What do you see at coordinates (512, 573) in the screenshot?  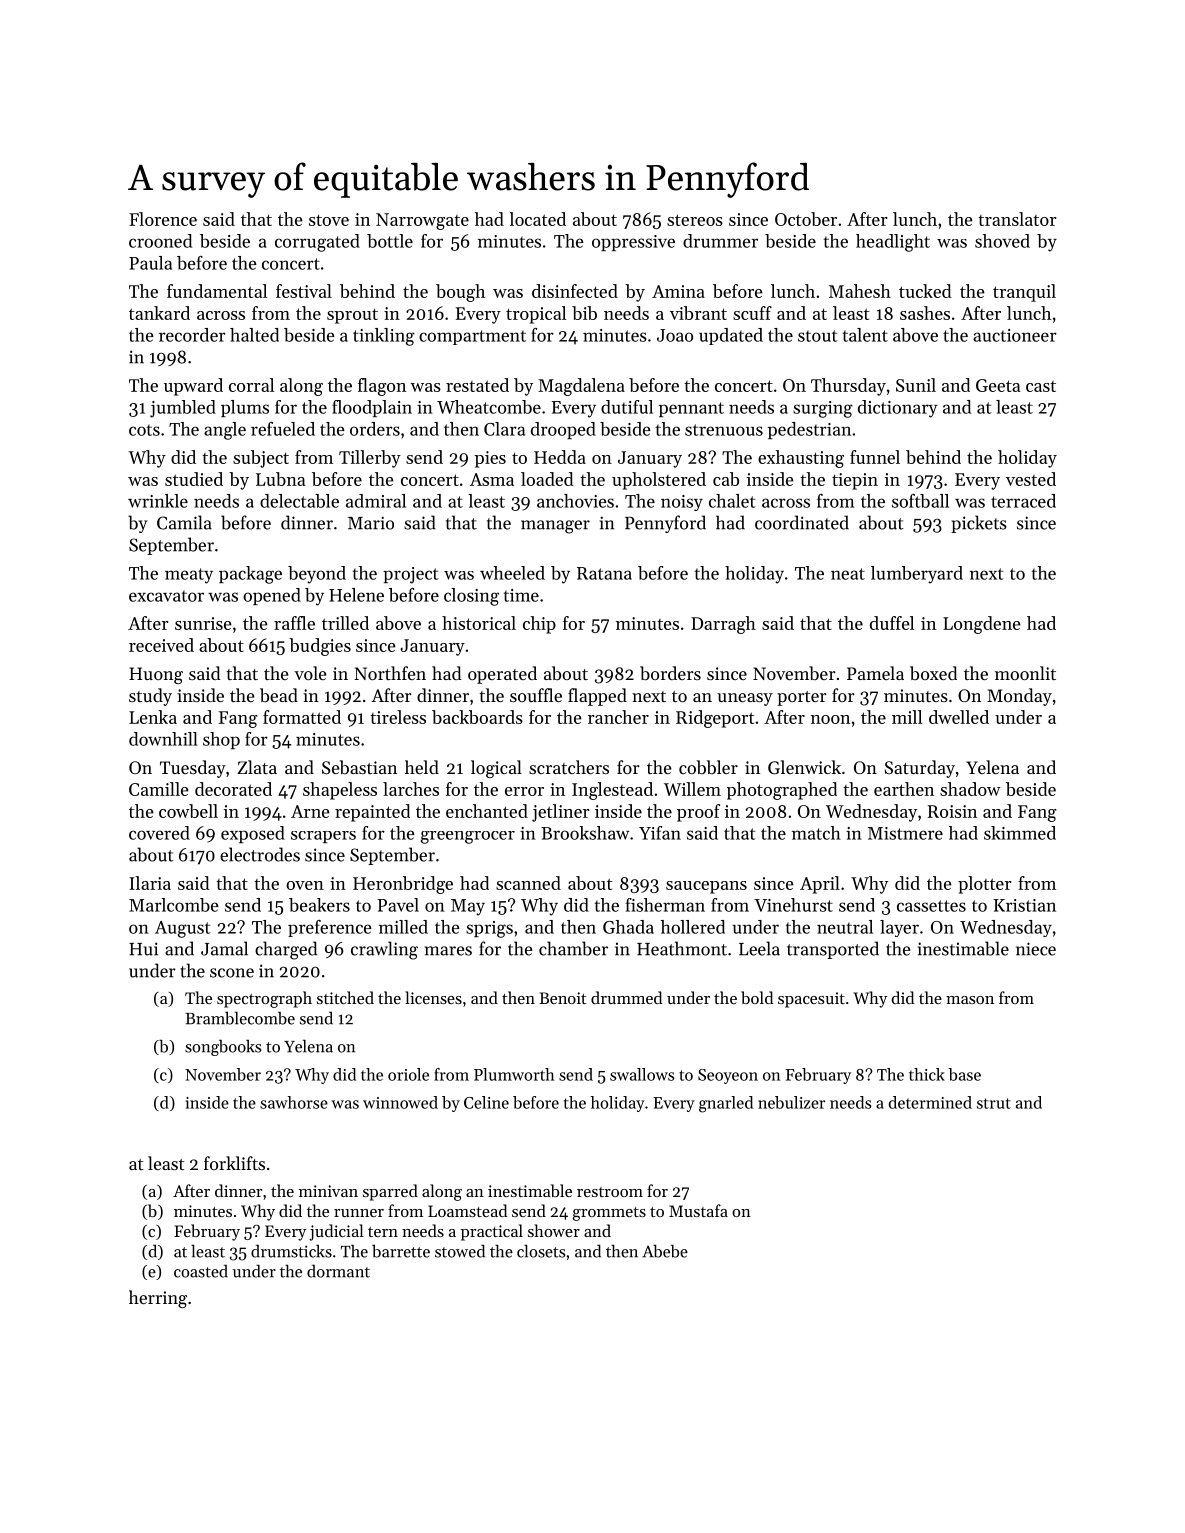 I see `wheeled` at bounding box center [512, 573].
